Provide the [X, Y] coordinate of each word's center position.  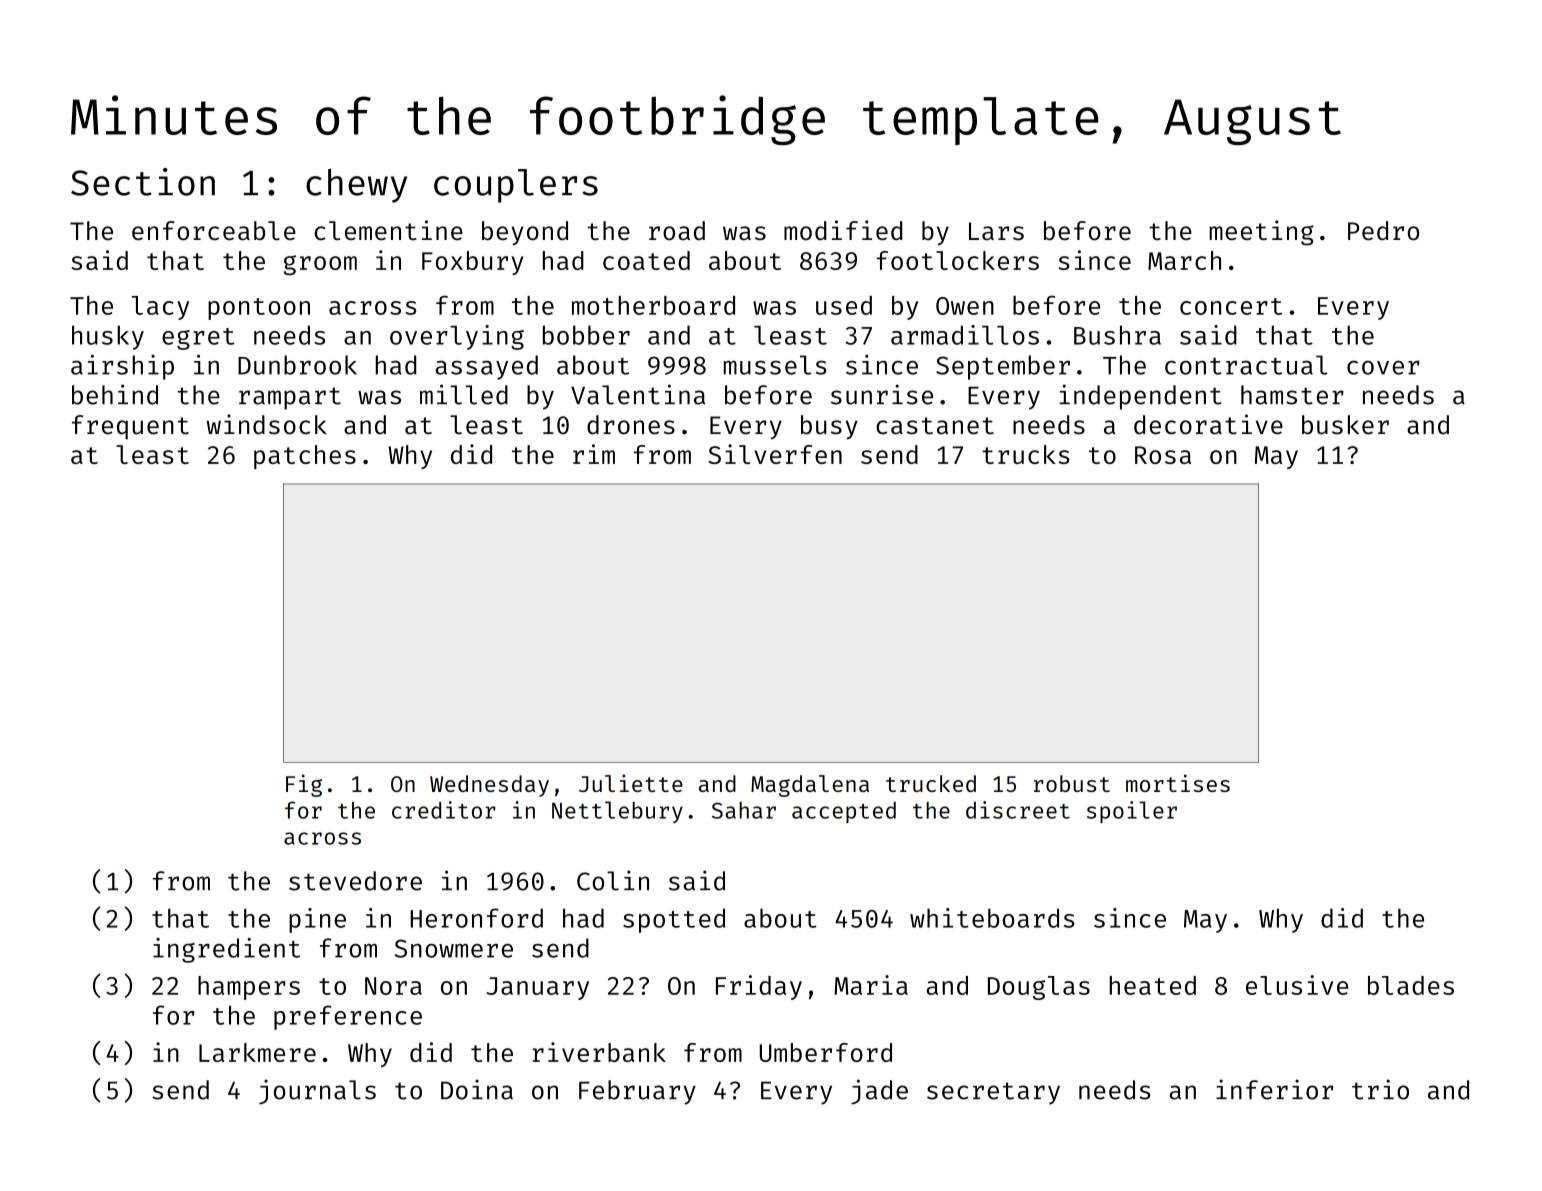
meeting [1262, 233]
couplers [516, 186]
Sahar [744, 810]
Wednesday [489, 786]
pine [317, 920]
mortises [1178, 783]
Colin [613, 880]
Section [143, 182]
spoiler [1132, 812]
